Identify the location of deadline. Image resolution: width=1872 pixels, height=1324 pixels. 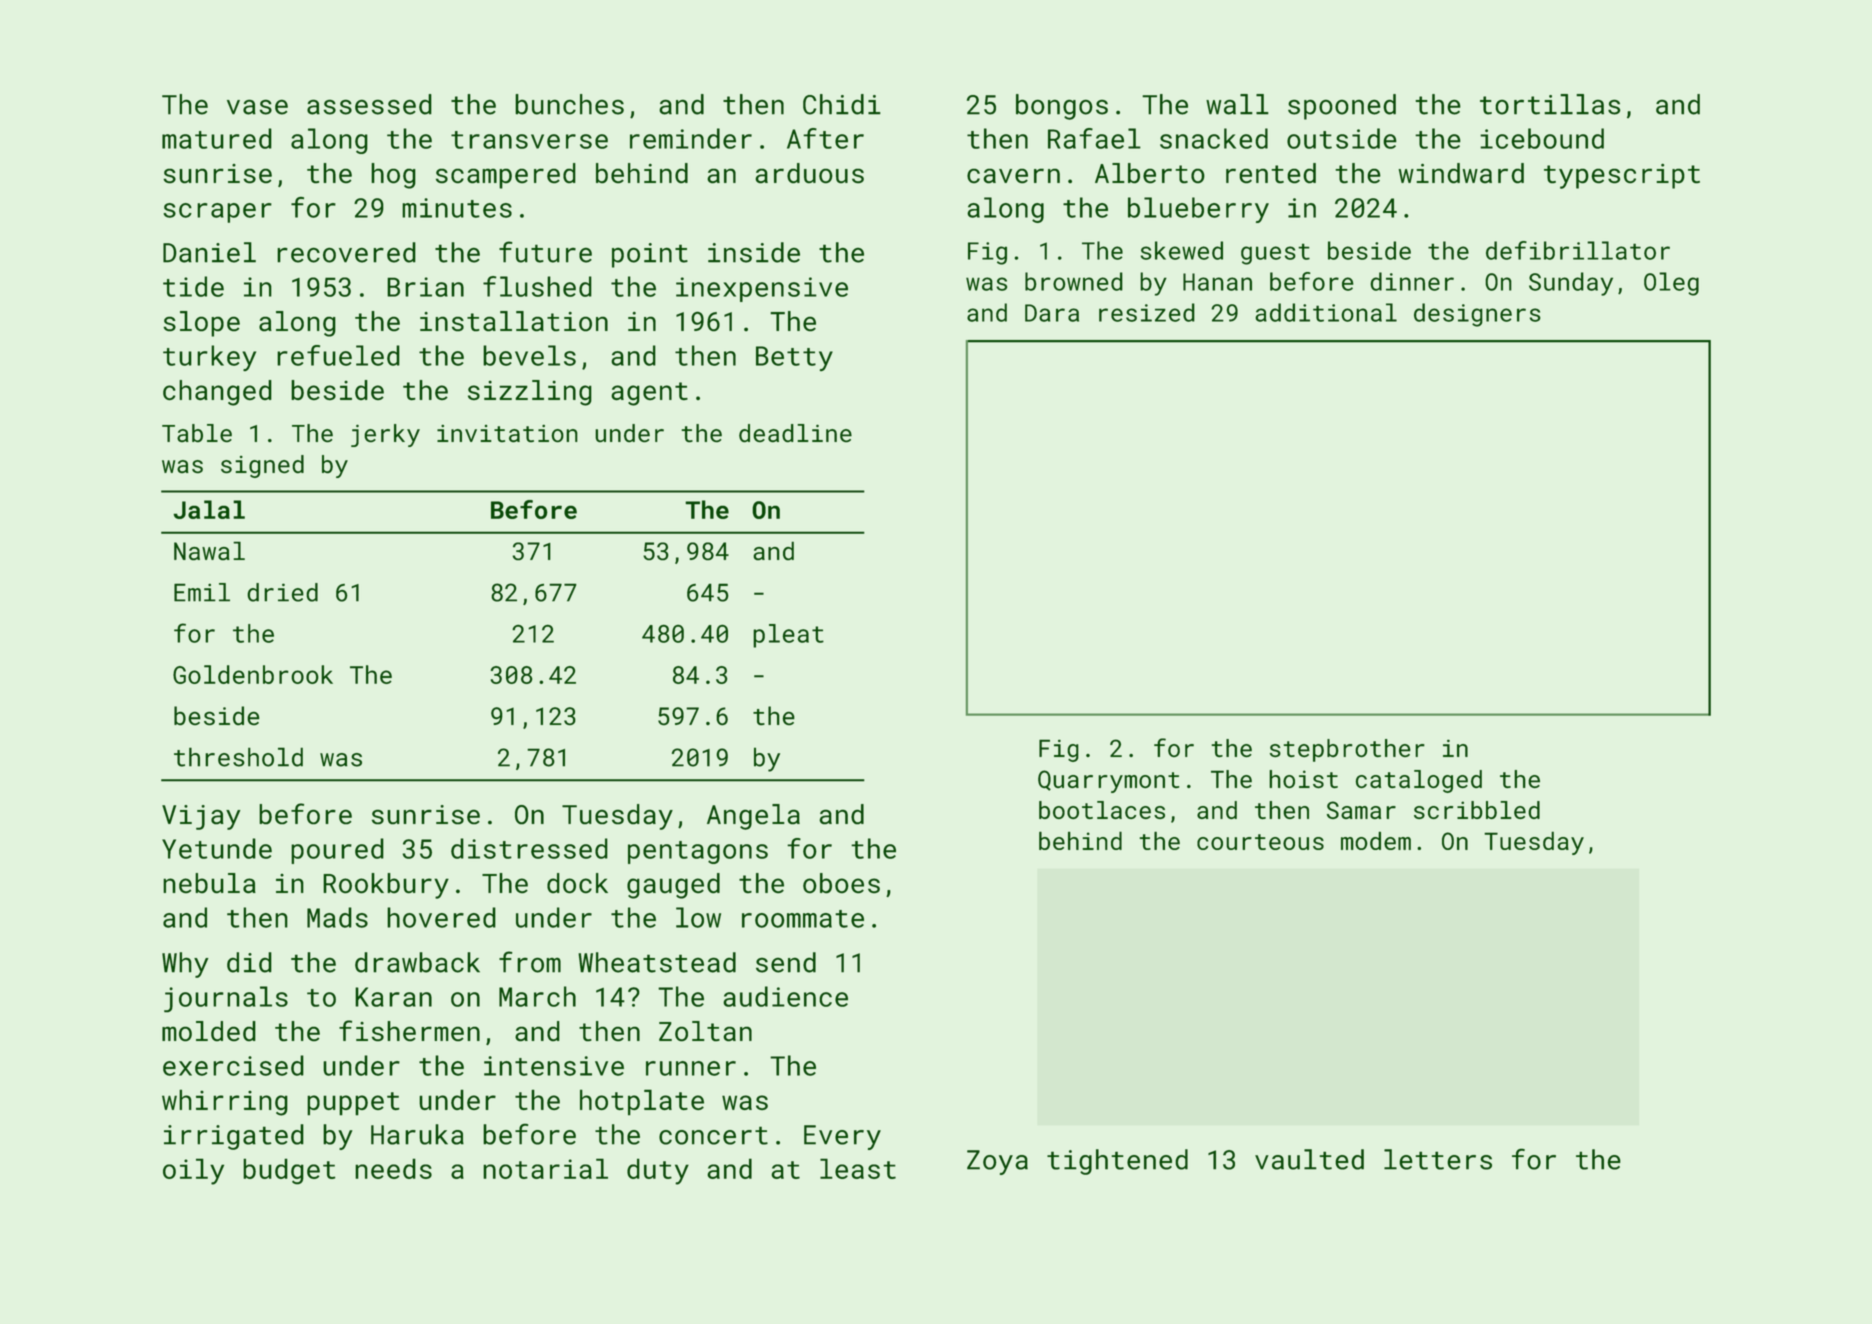
(795, 433).
